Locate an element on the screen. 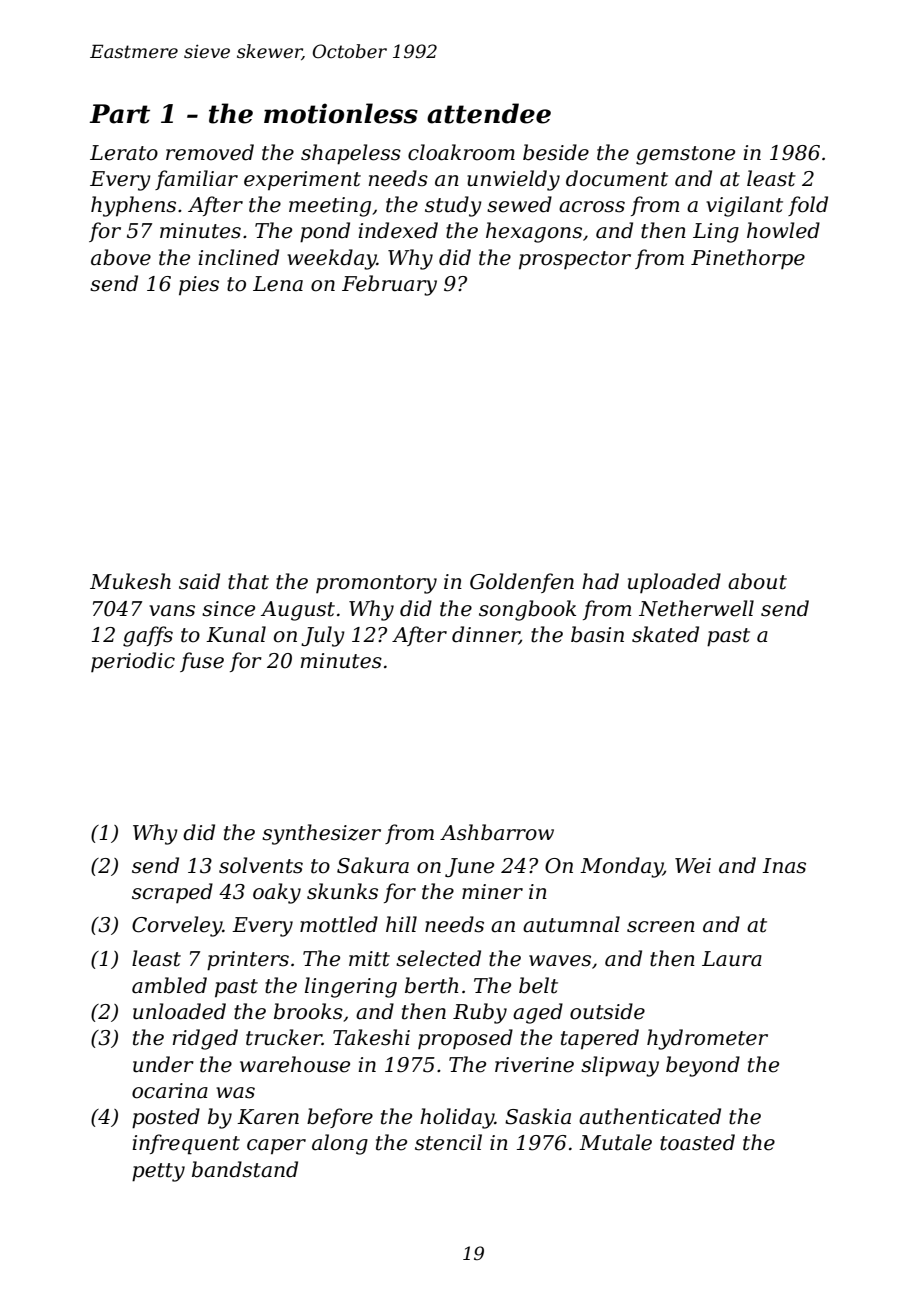 Image resolution: width=924 pixels, height=1311 pixels. Pinethorpe is located at coordinates (748, 259).
